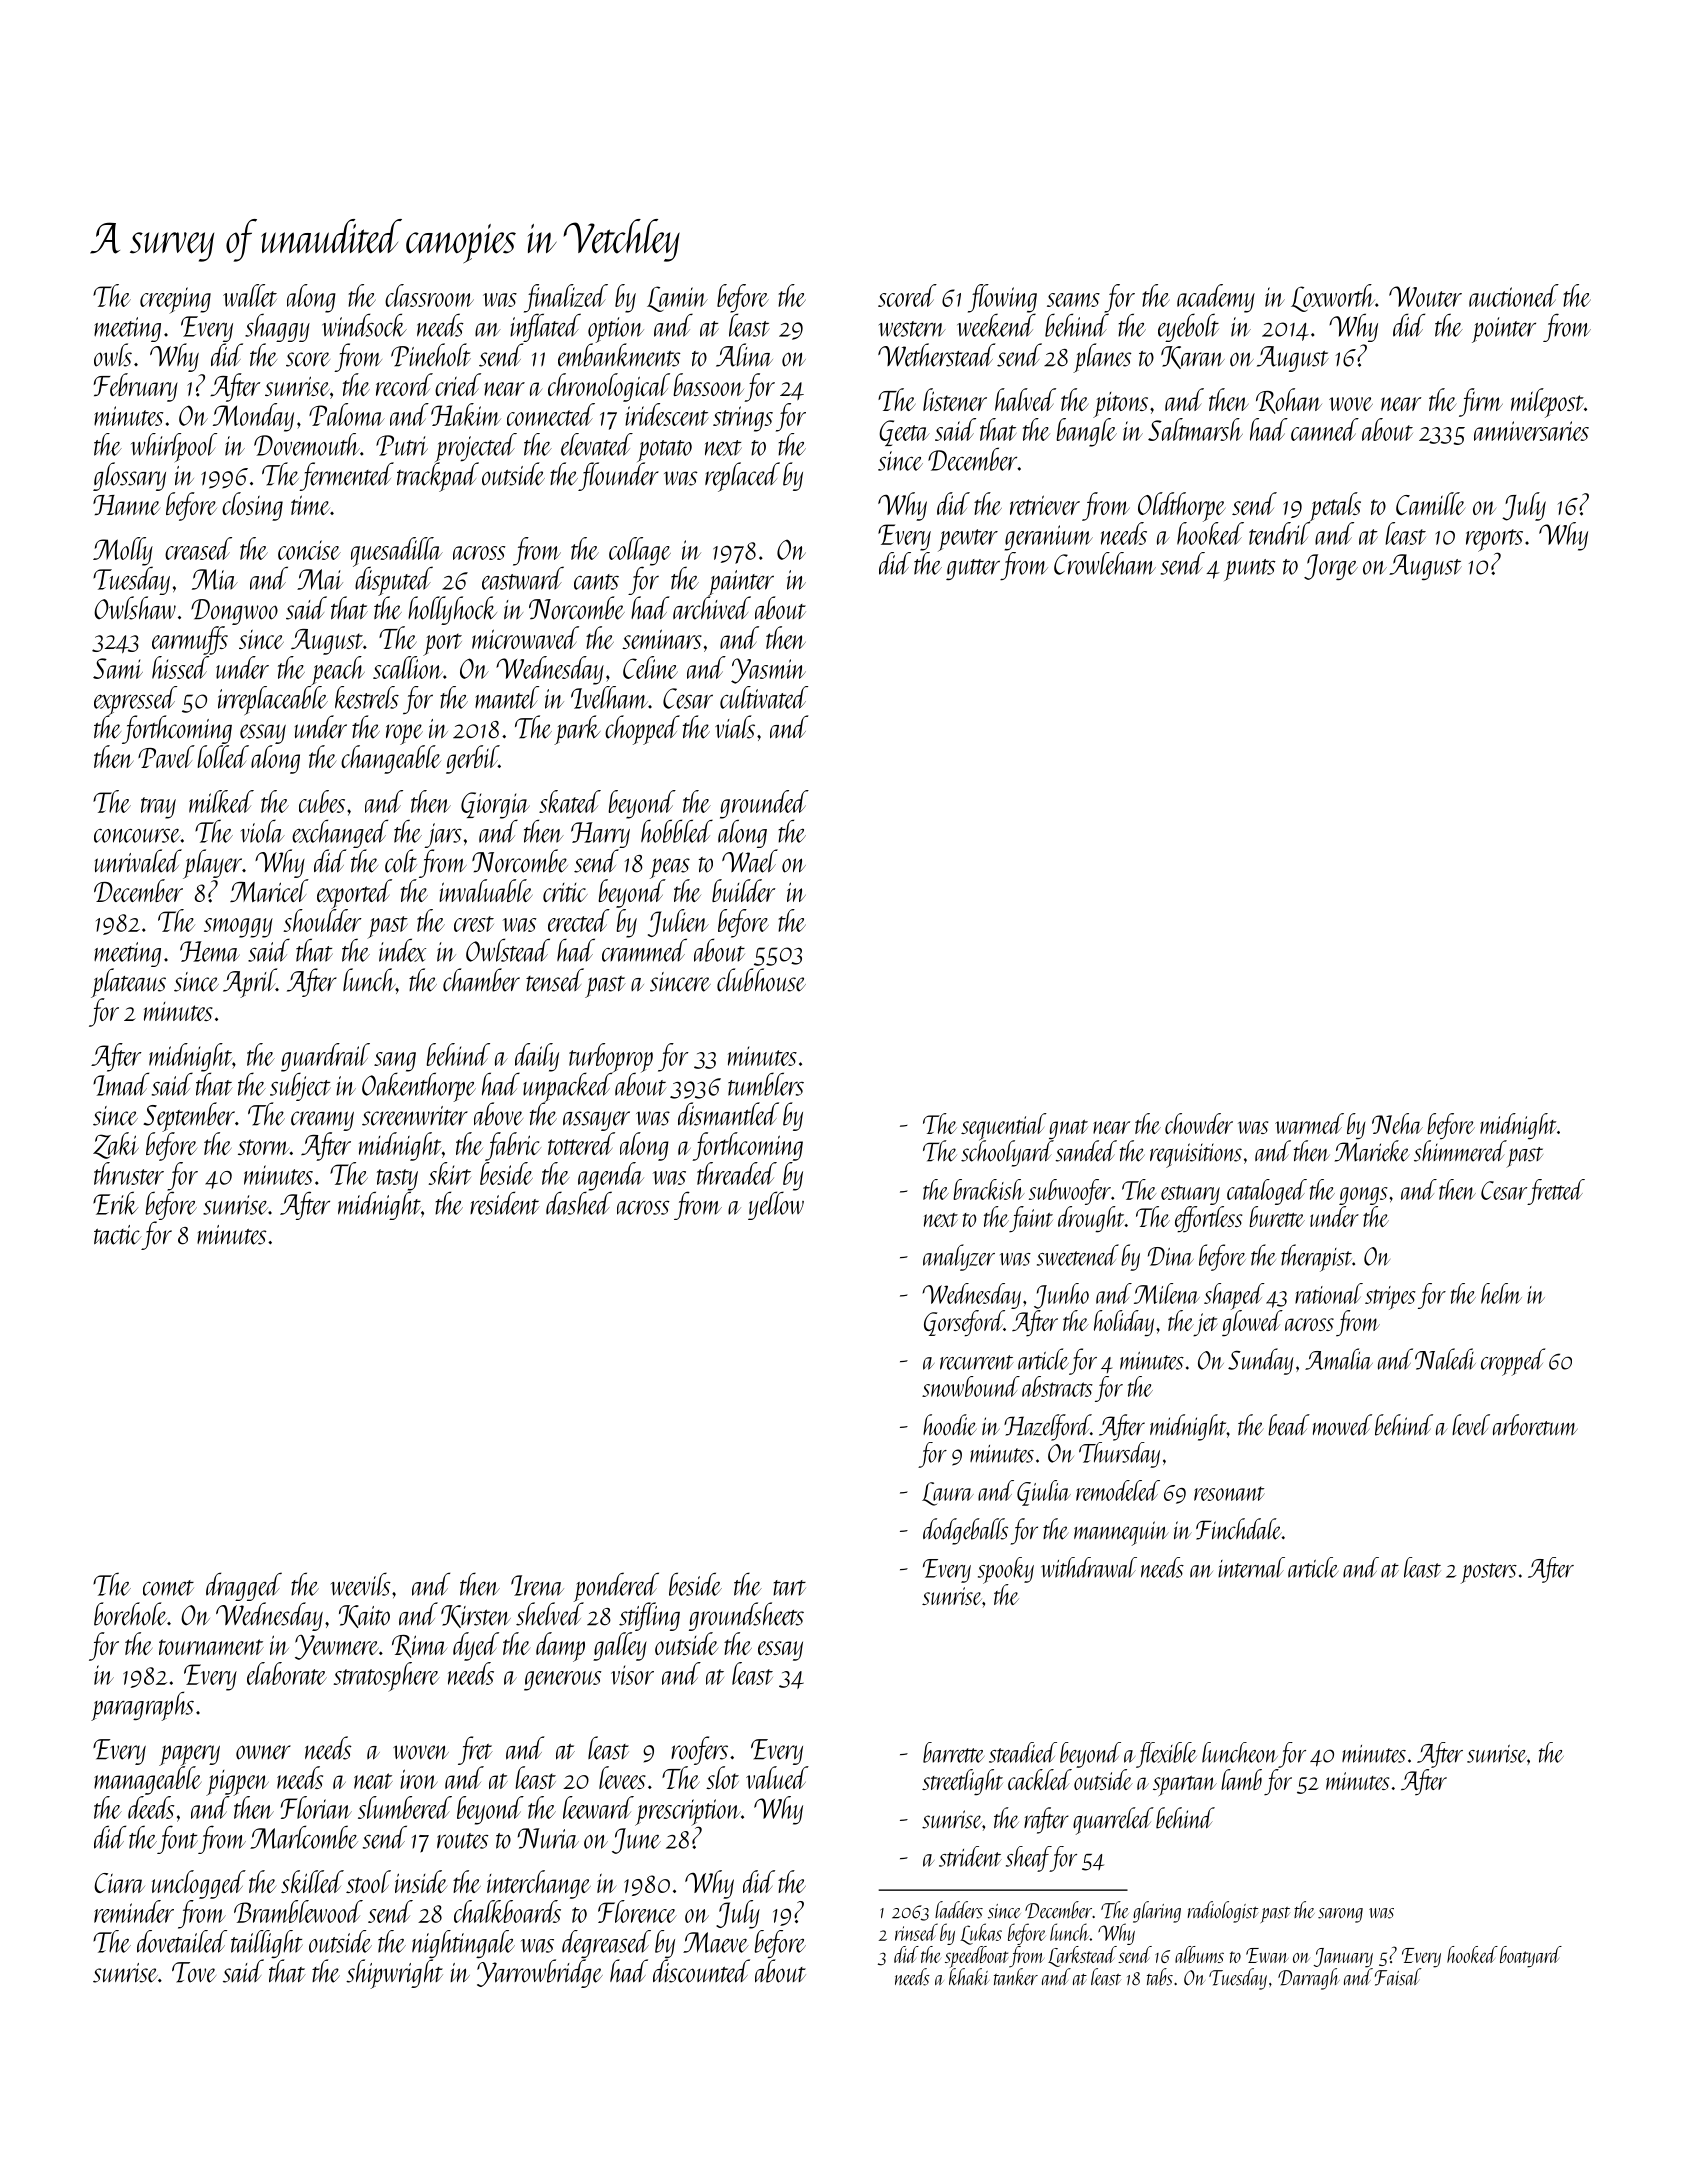 This screenshot has width=1683, height=2178. What do you see at coordinates (1489, 1573) in the screenshot?
I see `posters` at bounding box center [1489, 1573].
